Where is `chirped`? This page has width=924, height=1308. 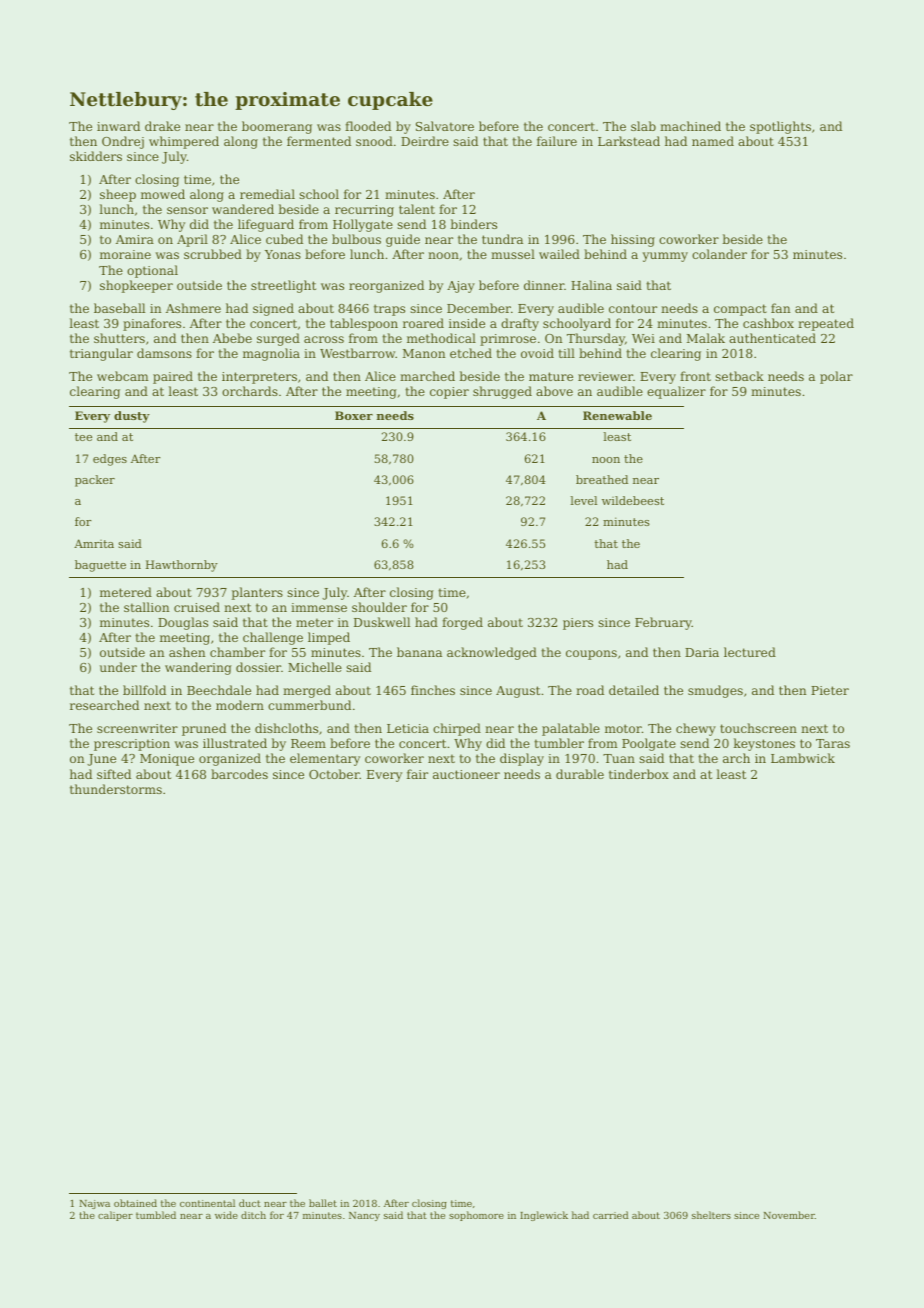 chirped is located at coordinates (457, 729).
